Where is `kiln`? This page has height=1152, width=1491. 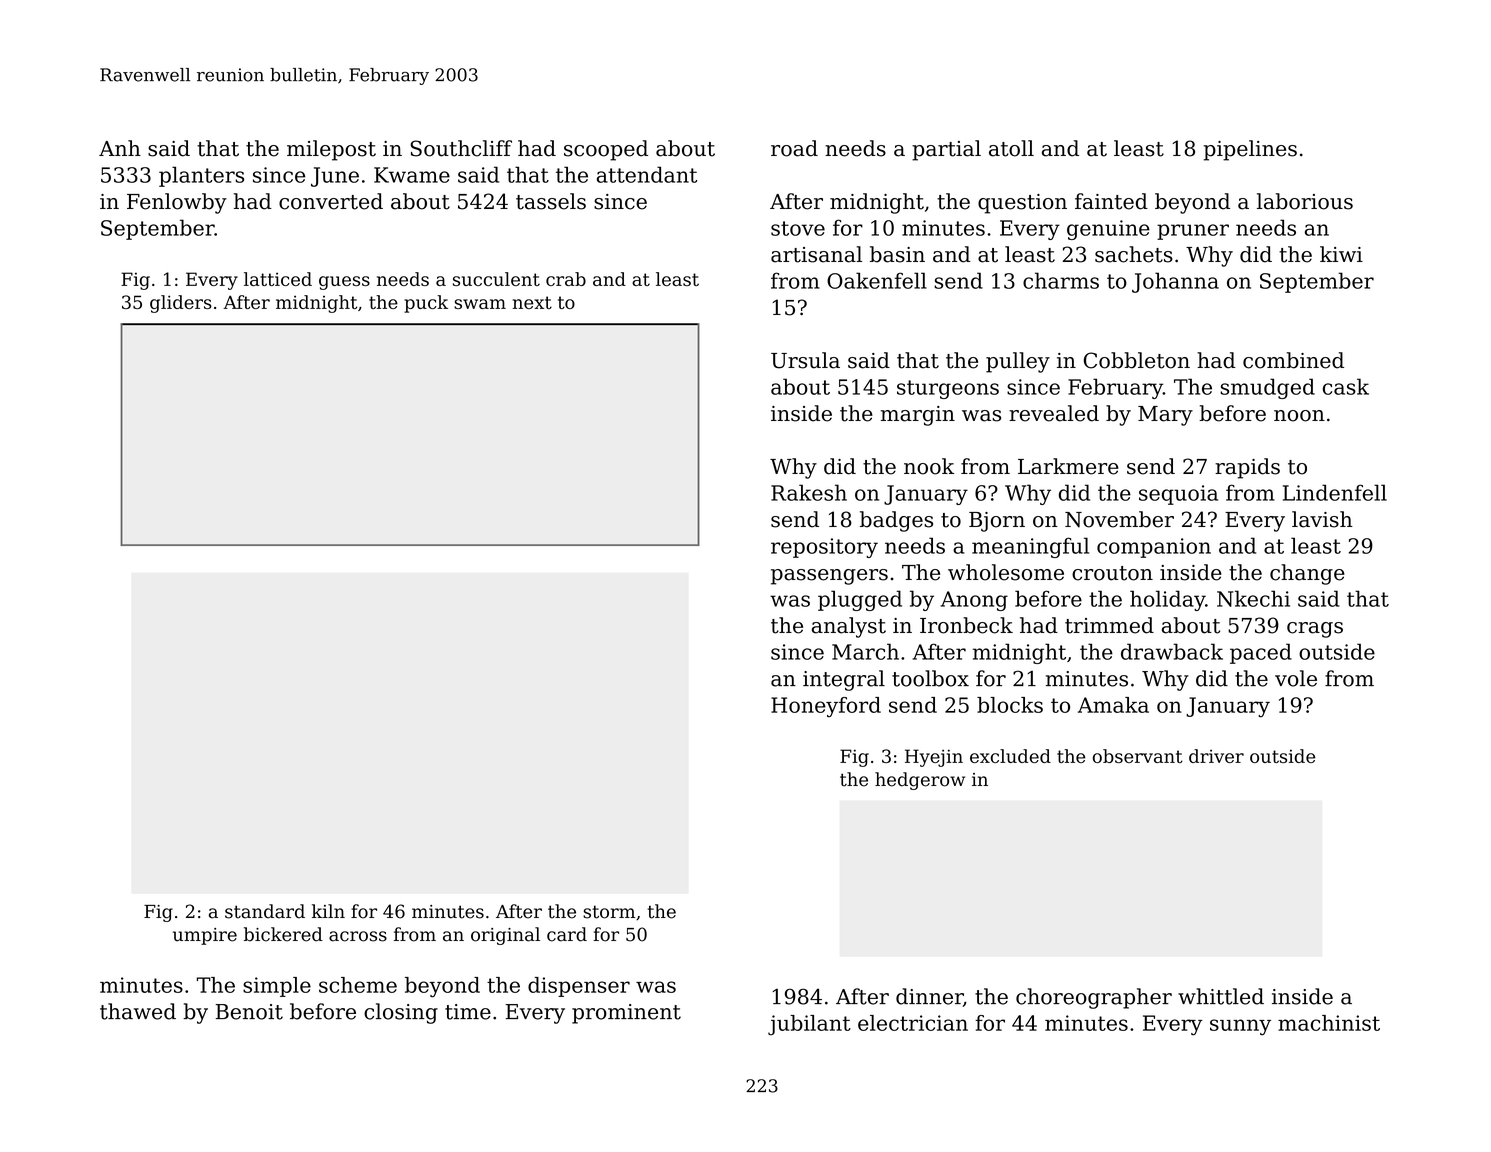
kiln is located at coordinates (328, 911).
